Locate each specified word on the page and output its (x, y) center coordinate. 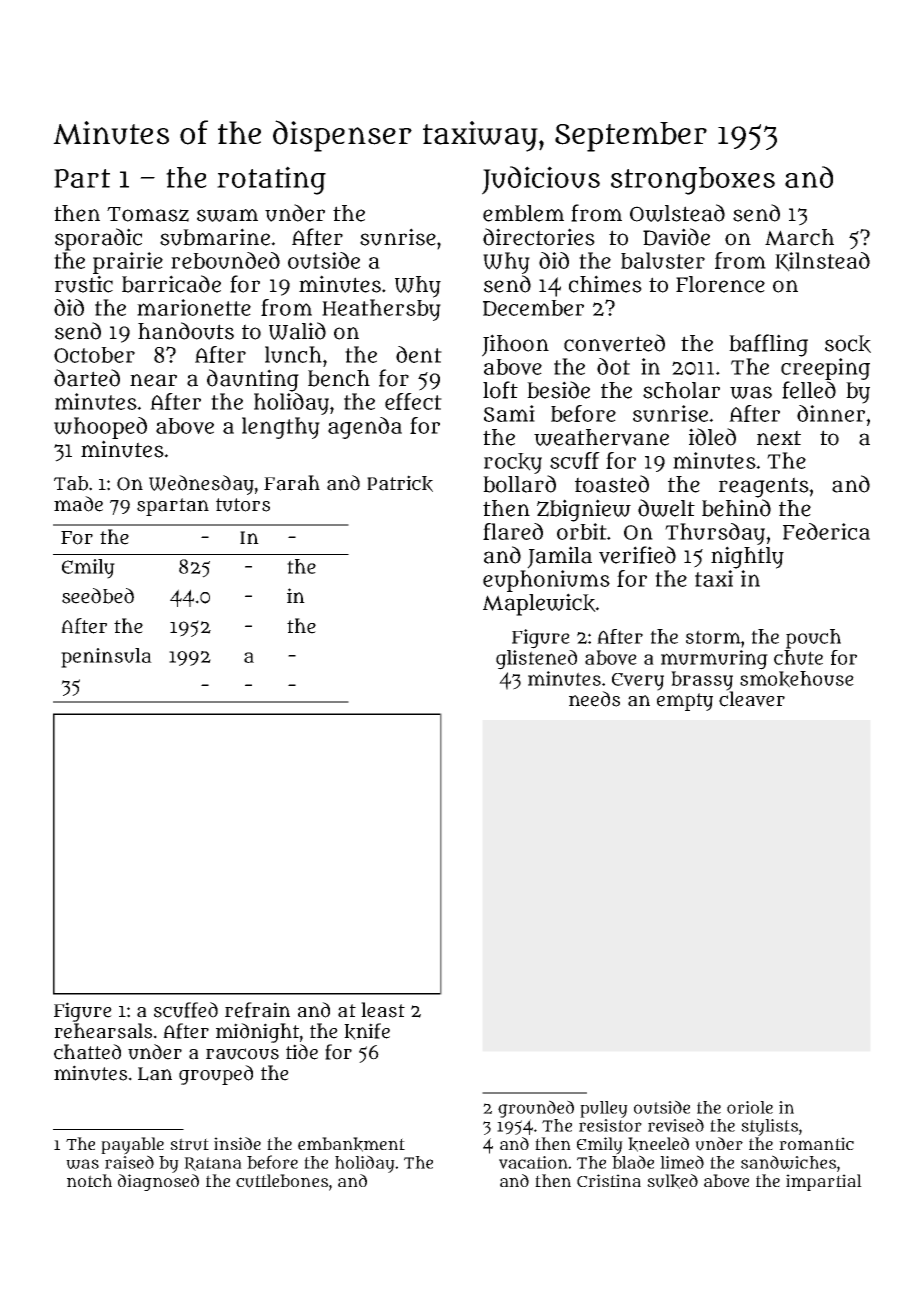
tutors (243, 505)
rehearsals (103, 1031)
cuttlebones (282, 1181)
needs (594, 699)
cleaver (752, 699)
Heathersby (381, 310)
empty (685, 702)
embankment (351, 1144)
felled (809, 390)
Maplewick (539, 604)
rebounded (225, 260)
